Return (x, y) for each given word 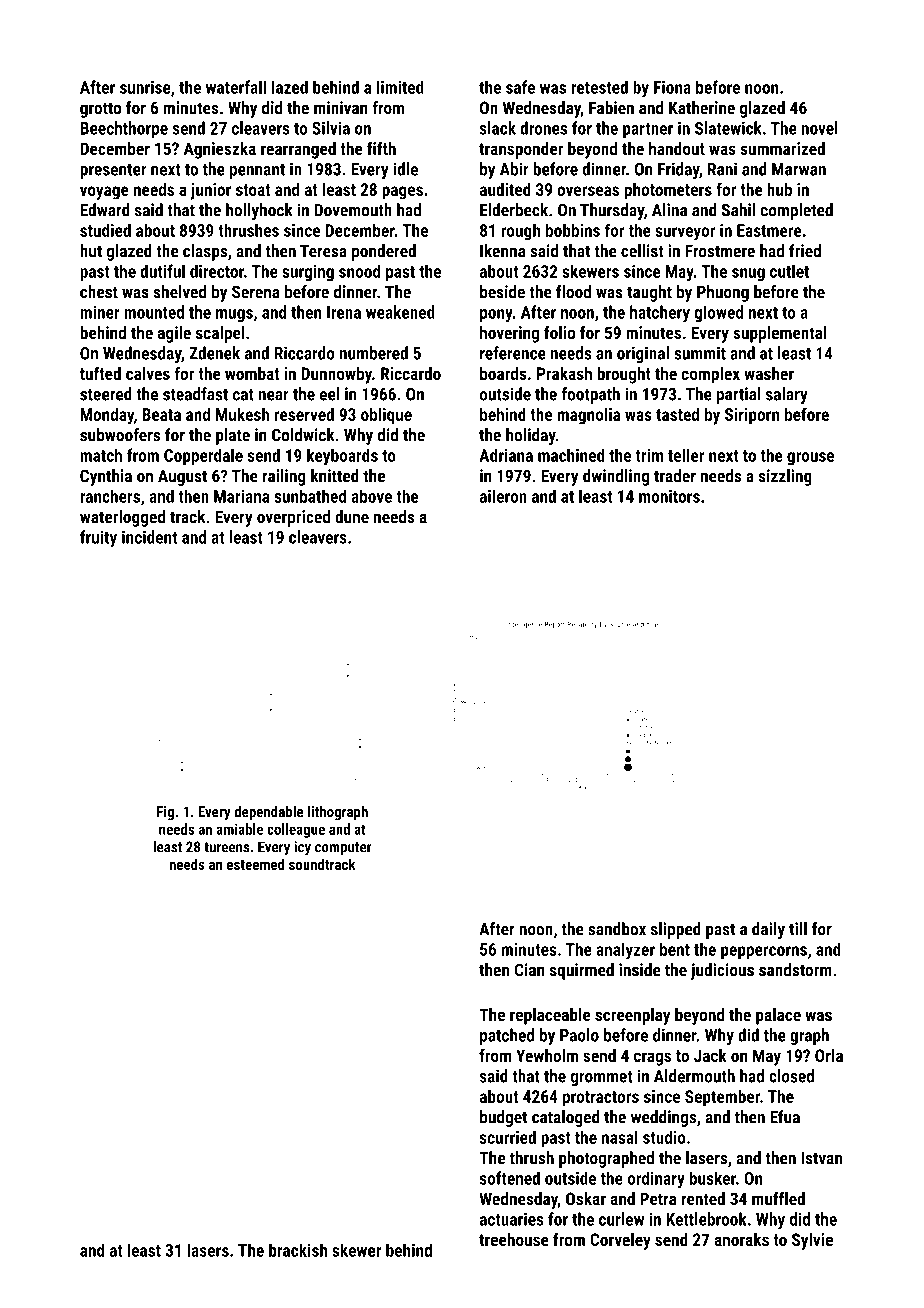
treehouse (514, 1239)
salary (787, 395)
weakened (400, 312)
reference (513, 353)
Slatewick (728, 128)
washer (769, 373)
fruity (98, 538)
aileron (503, 496)
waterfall (236, 87)
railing (284, 477)
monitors (669, 496)
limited (400, 87)
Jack (710, 1055)
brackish (298, 1250)
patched (507, 1036)
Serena (256, 292)
